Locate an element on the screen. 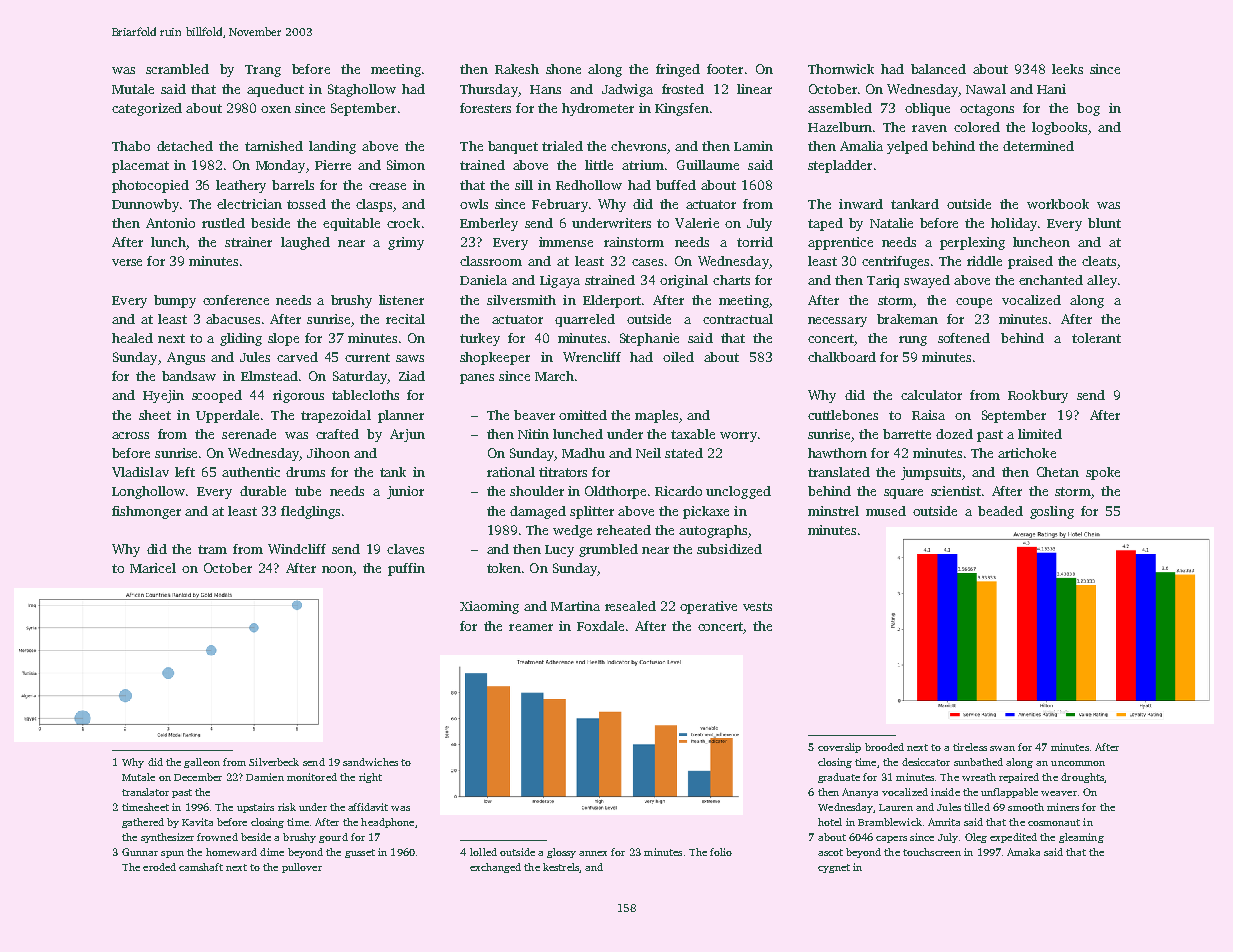  scooped is located at coordinates (217, 396).
